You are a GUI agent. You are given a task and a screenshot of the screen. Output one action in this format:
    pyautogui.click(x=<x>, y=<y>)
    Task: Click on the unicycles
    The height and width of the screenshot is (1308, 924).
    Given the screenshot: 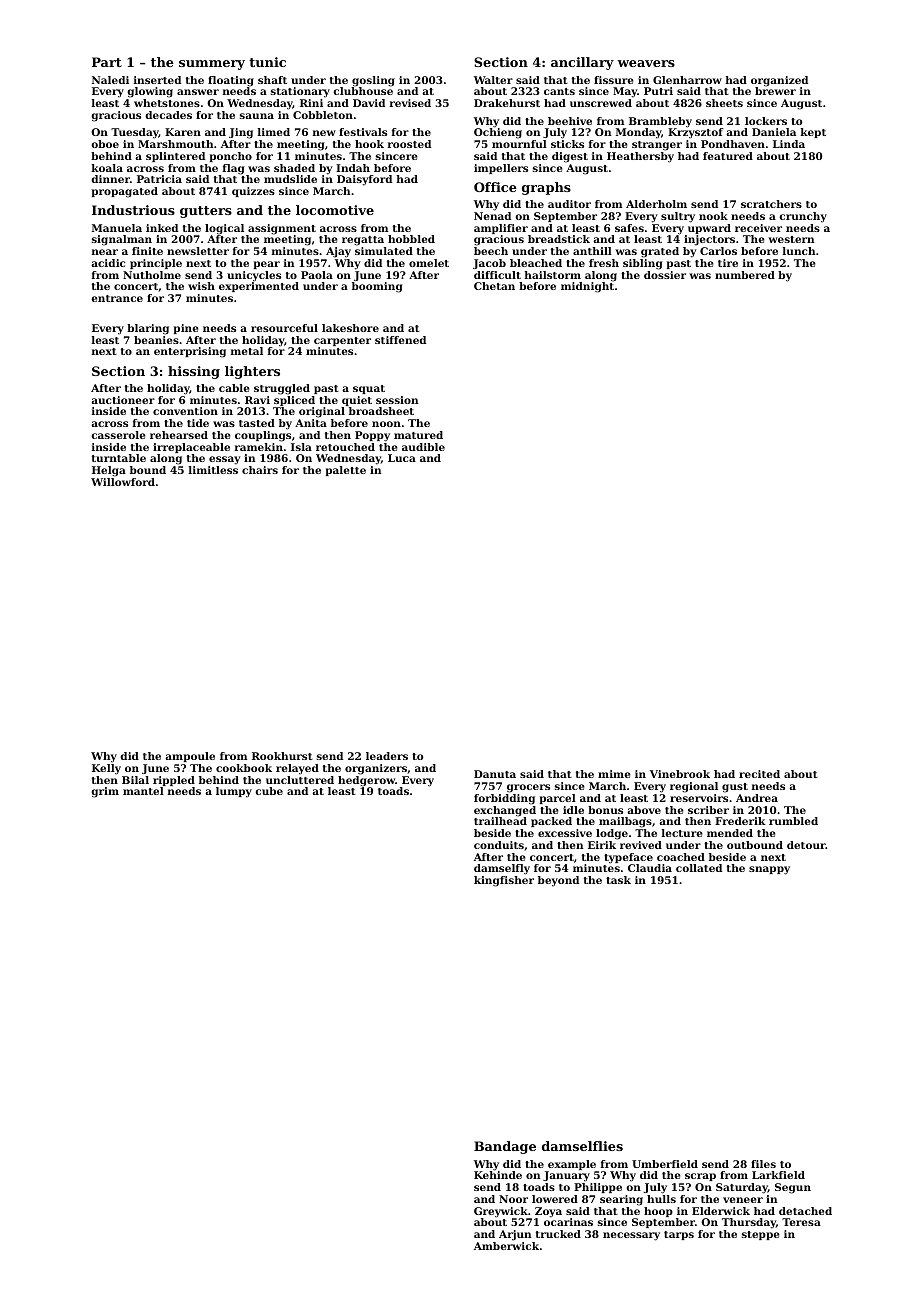 What is the action you would take?
    pyautogui.click(x=254, y=276)
